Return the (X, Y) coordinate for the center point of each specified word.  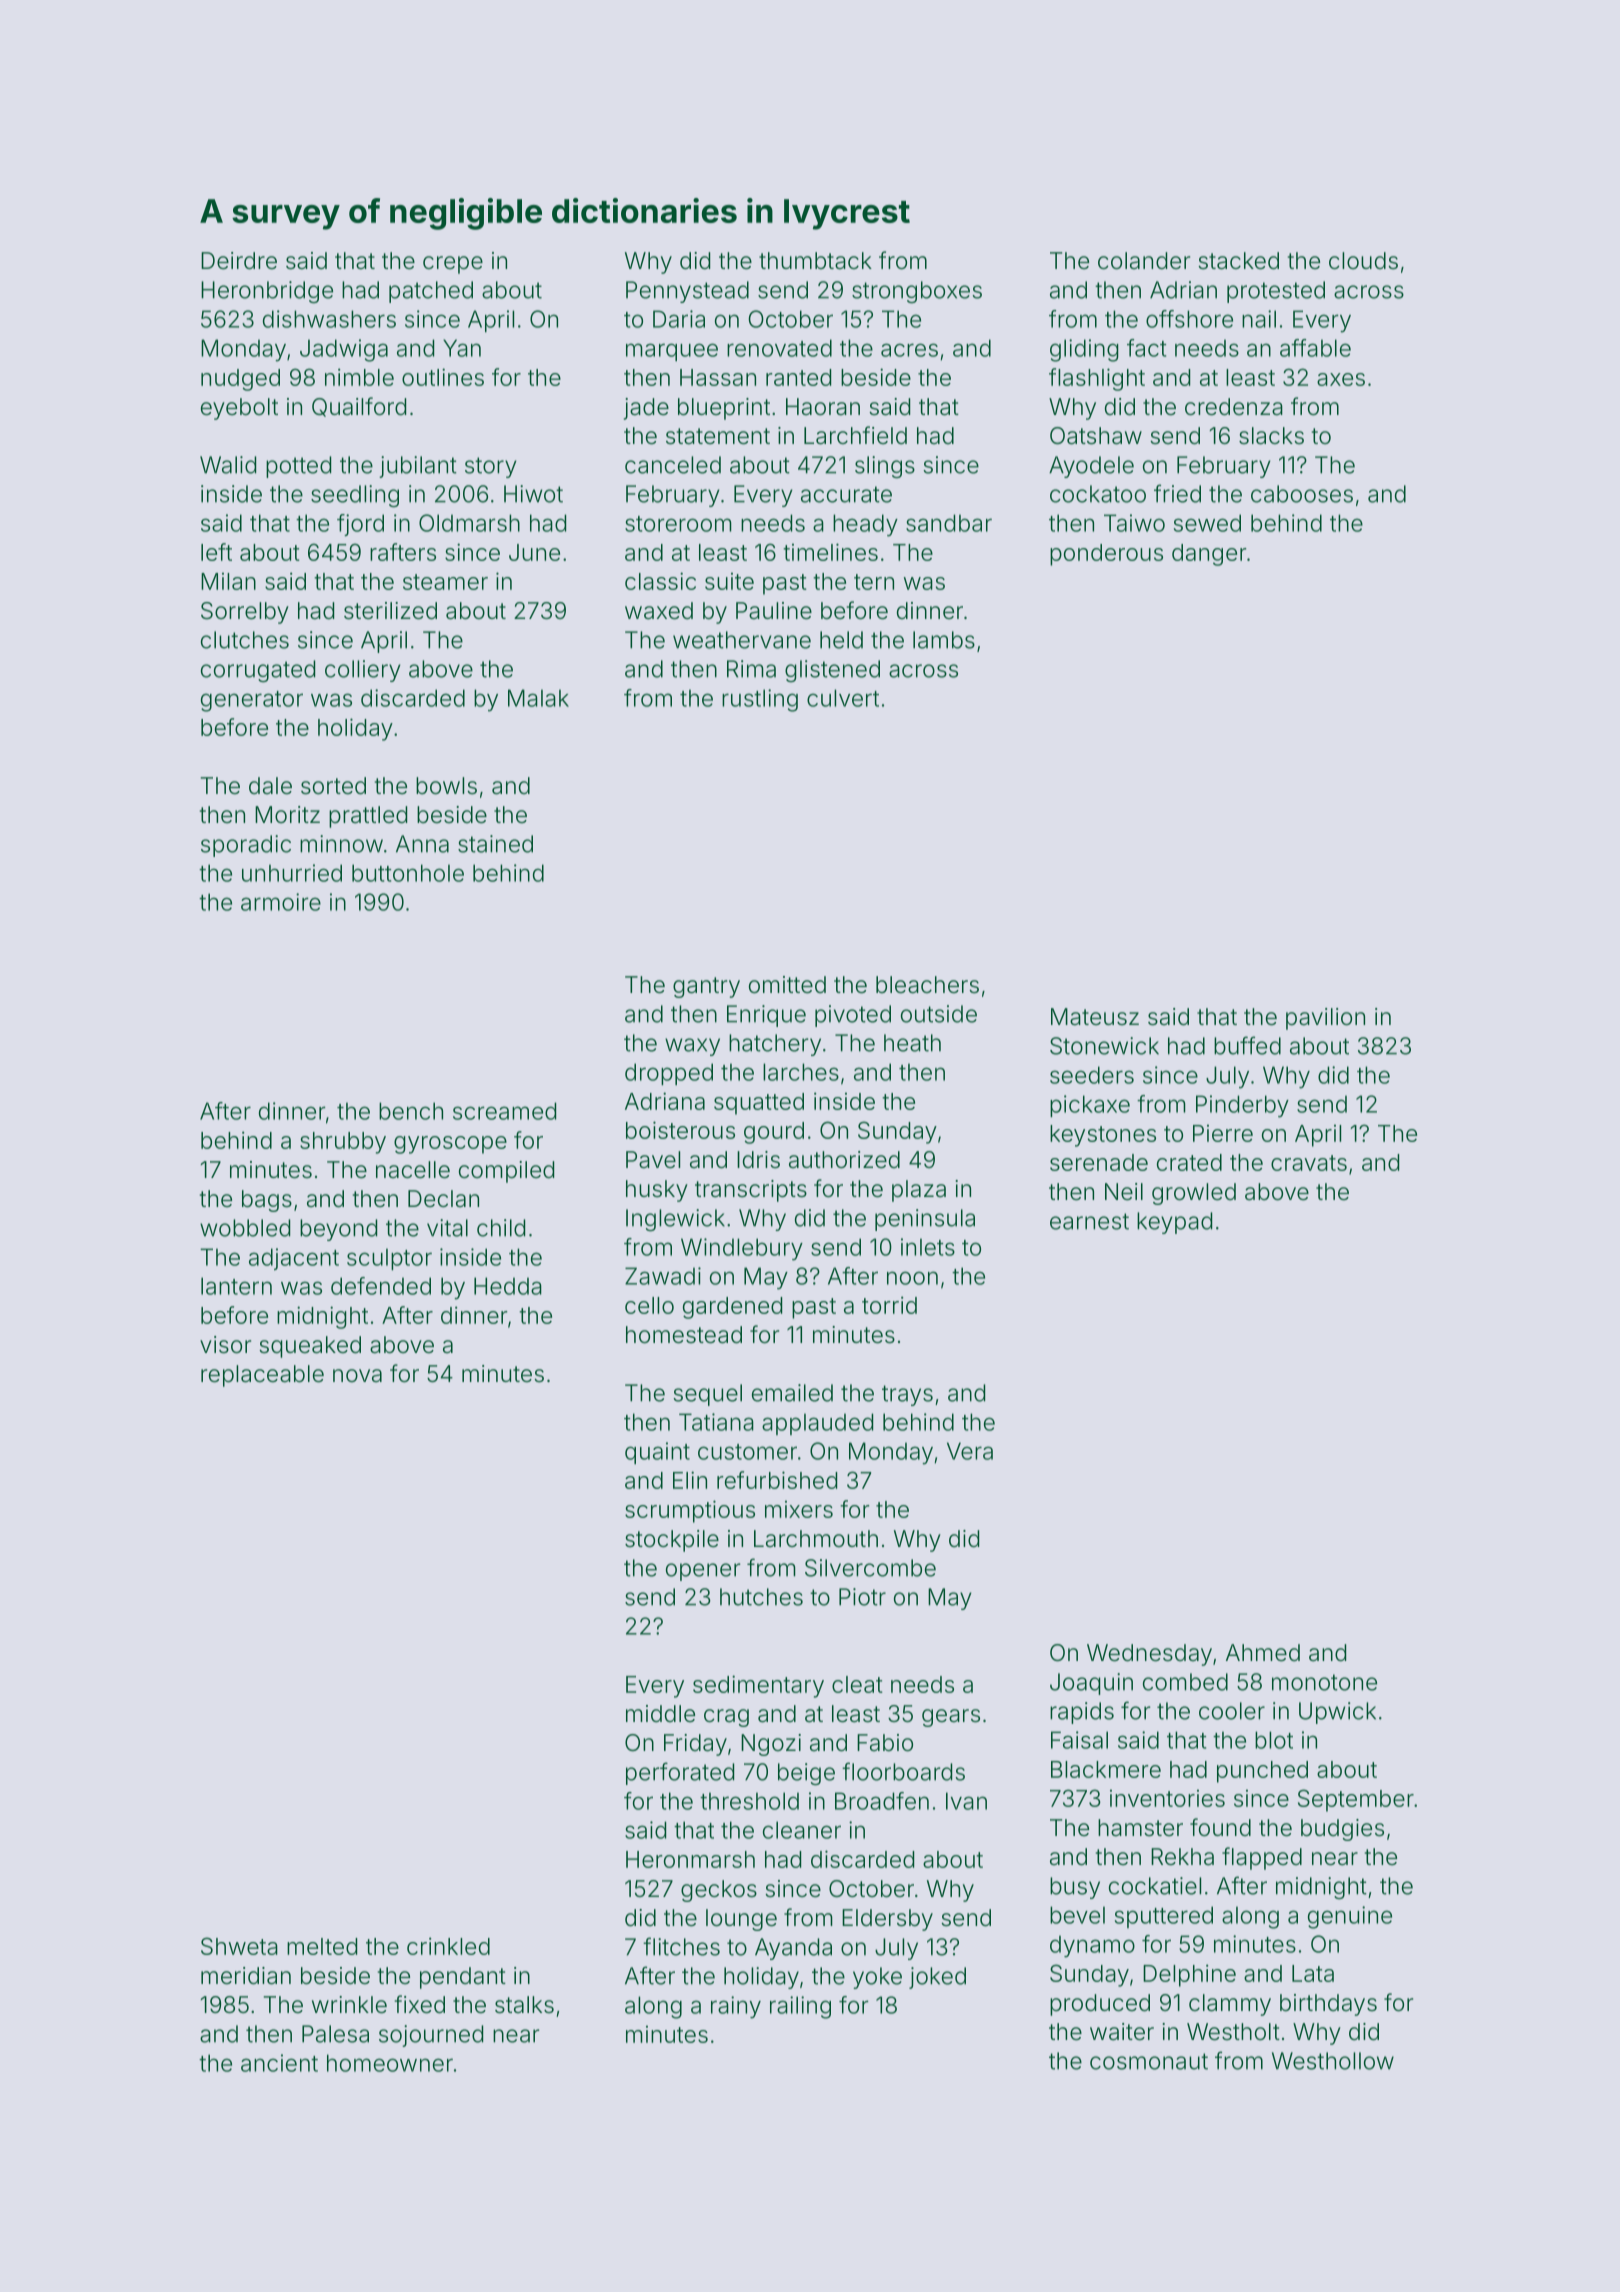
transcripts (751, 1191)
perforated (680, 1773)
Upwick (1337, 1713)
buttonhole (408, 873)
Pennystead (687, 292)
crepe (453, 265)
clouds (1363, 261)
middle (660, 1714)
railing (800, 2007)
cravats (1309, 1163)
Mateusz (1095, 1017)
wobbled (245, 1228)
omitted (787, 985)
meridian (246, 1976)
